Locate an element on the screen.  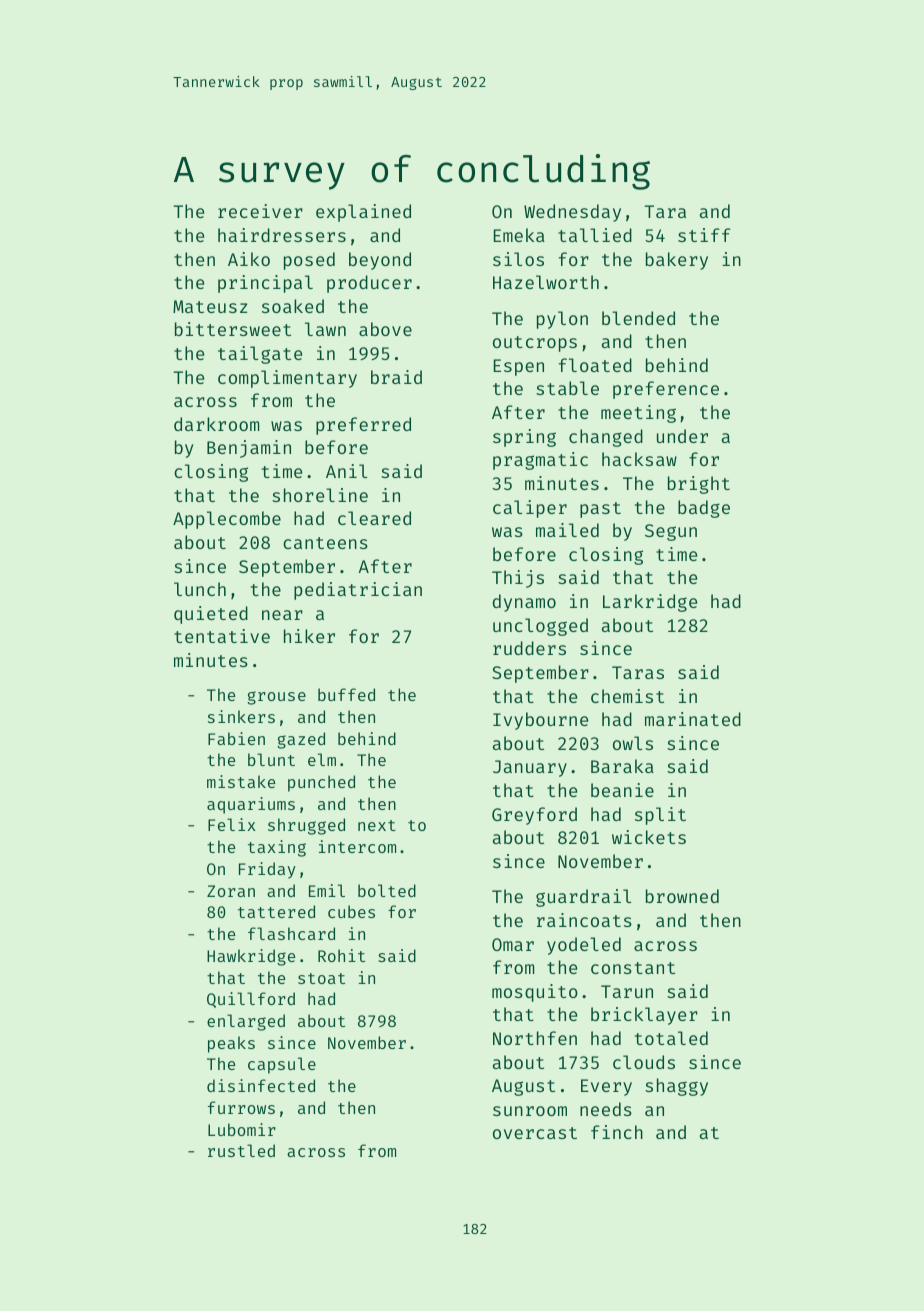
Lubomir is located at coordinates (242, 1129).
